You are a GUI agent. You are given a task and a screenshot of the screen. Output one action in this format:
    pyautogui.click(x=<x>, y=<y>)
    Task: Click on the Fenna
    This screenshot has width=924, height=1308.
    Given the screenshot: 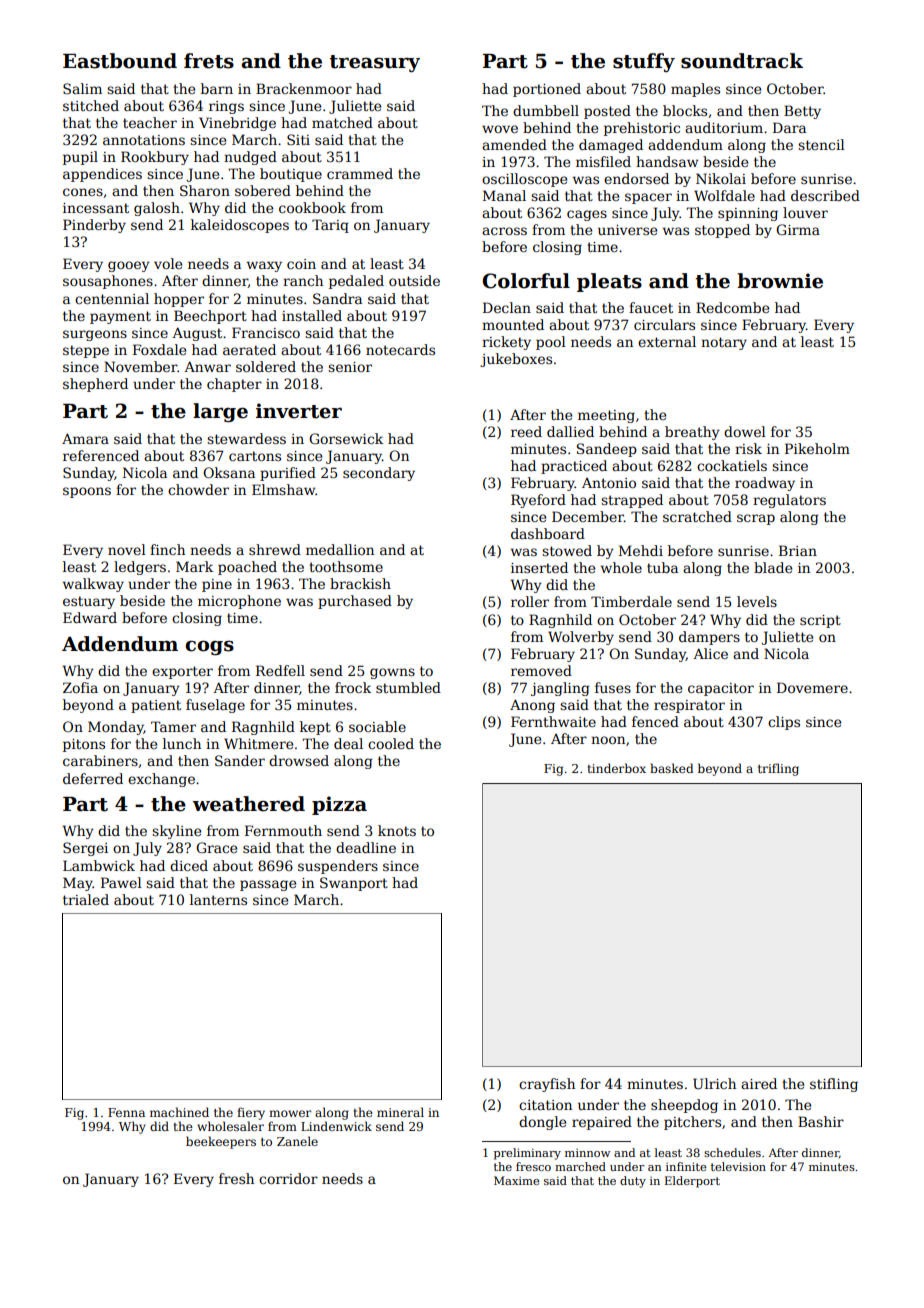 What is the action you would take?
    pyautogui.click(x=126, y=1112)
